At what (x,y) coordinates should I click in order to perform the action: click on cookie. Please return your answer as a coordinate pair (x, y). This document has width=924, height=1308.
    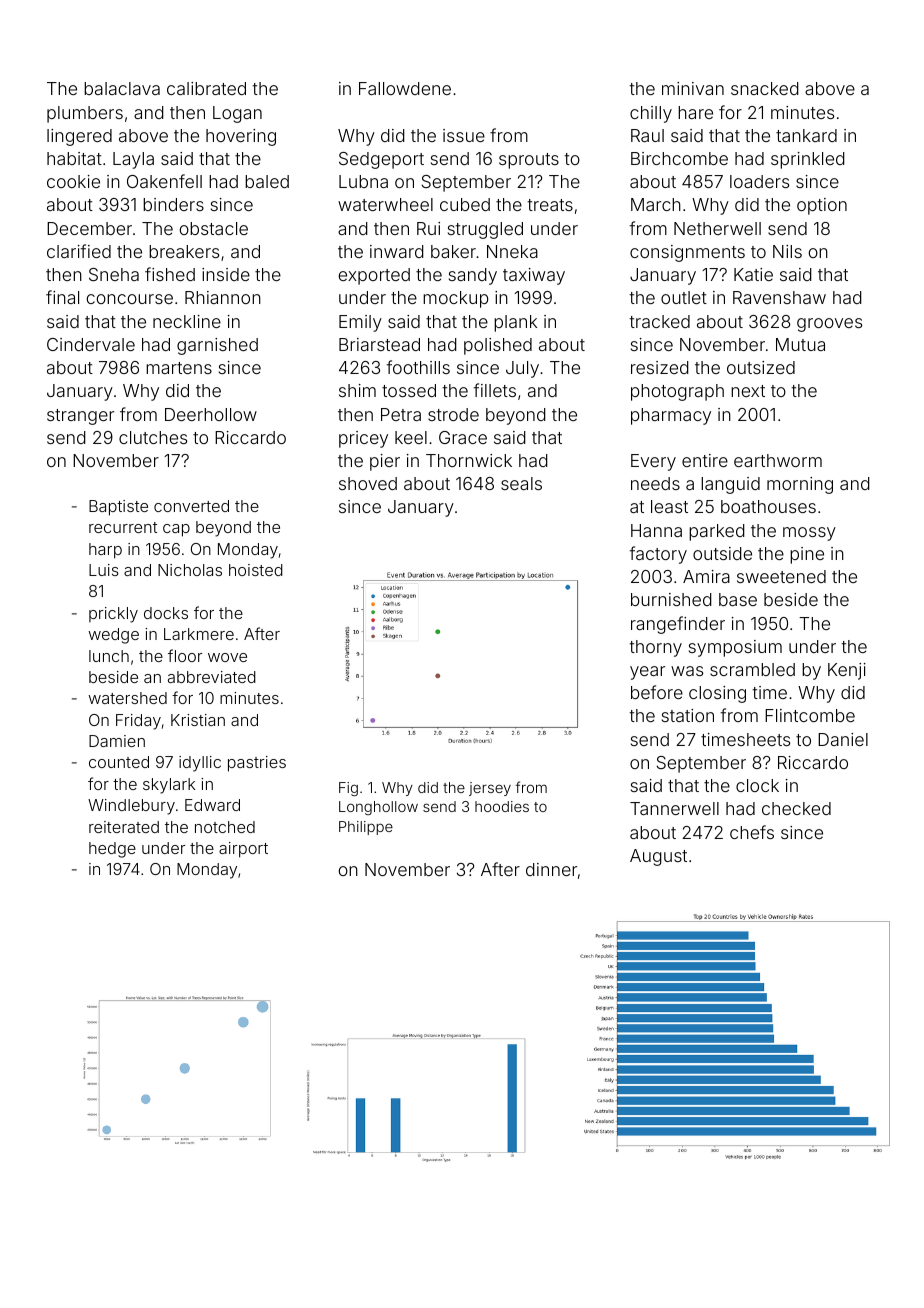
    Looking at the image, I should click on (73, 181).
